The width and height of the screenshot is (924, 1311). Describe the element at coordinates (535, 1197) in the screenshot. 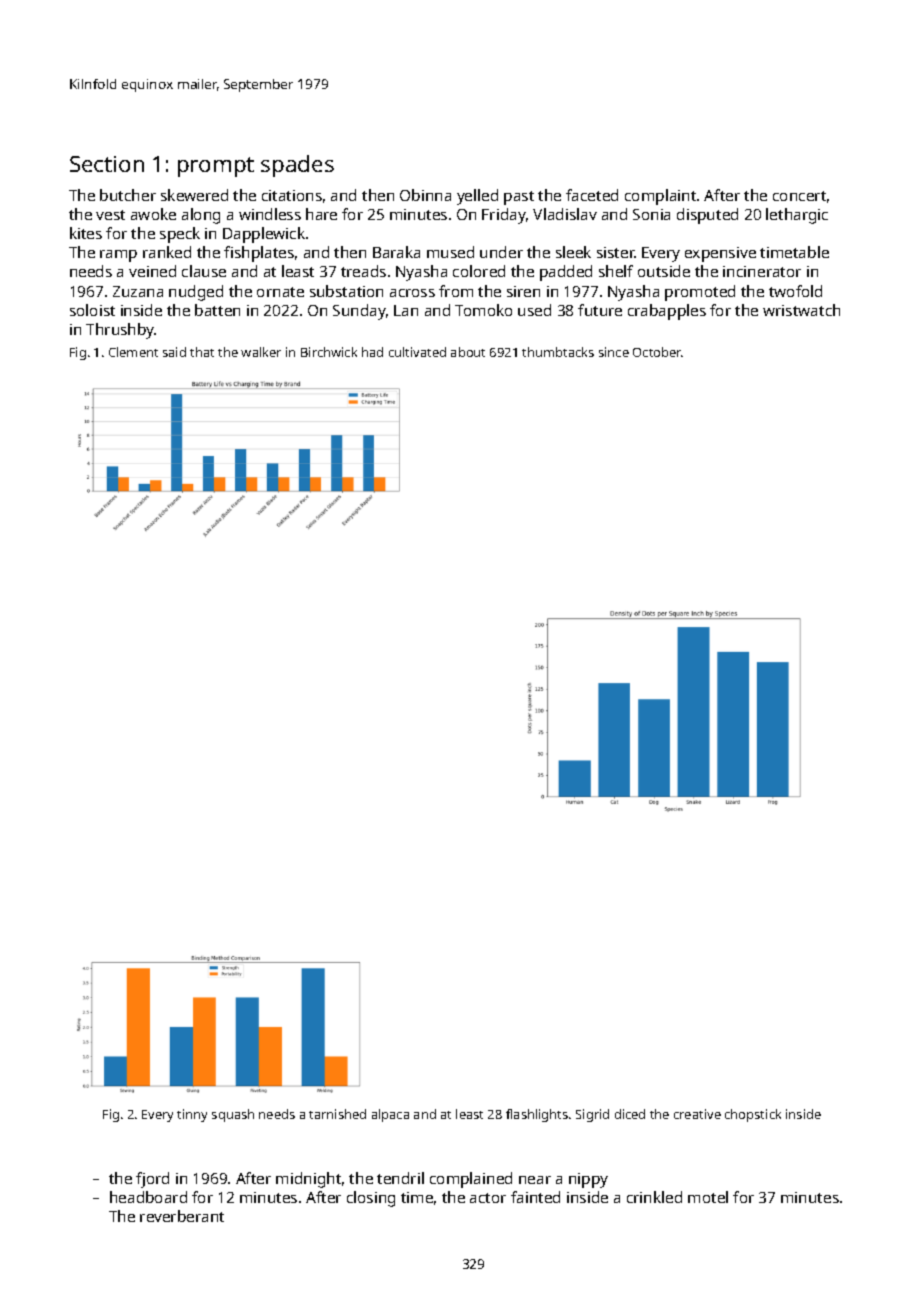

I see `fainted` at that location.
